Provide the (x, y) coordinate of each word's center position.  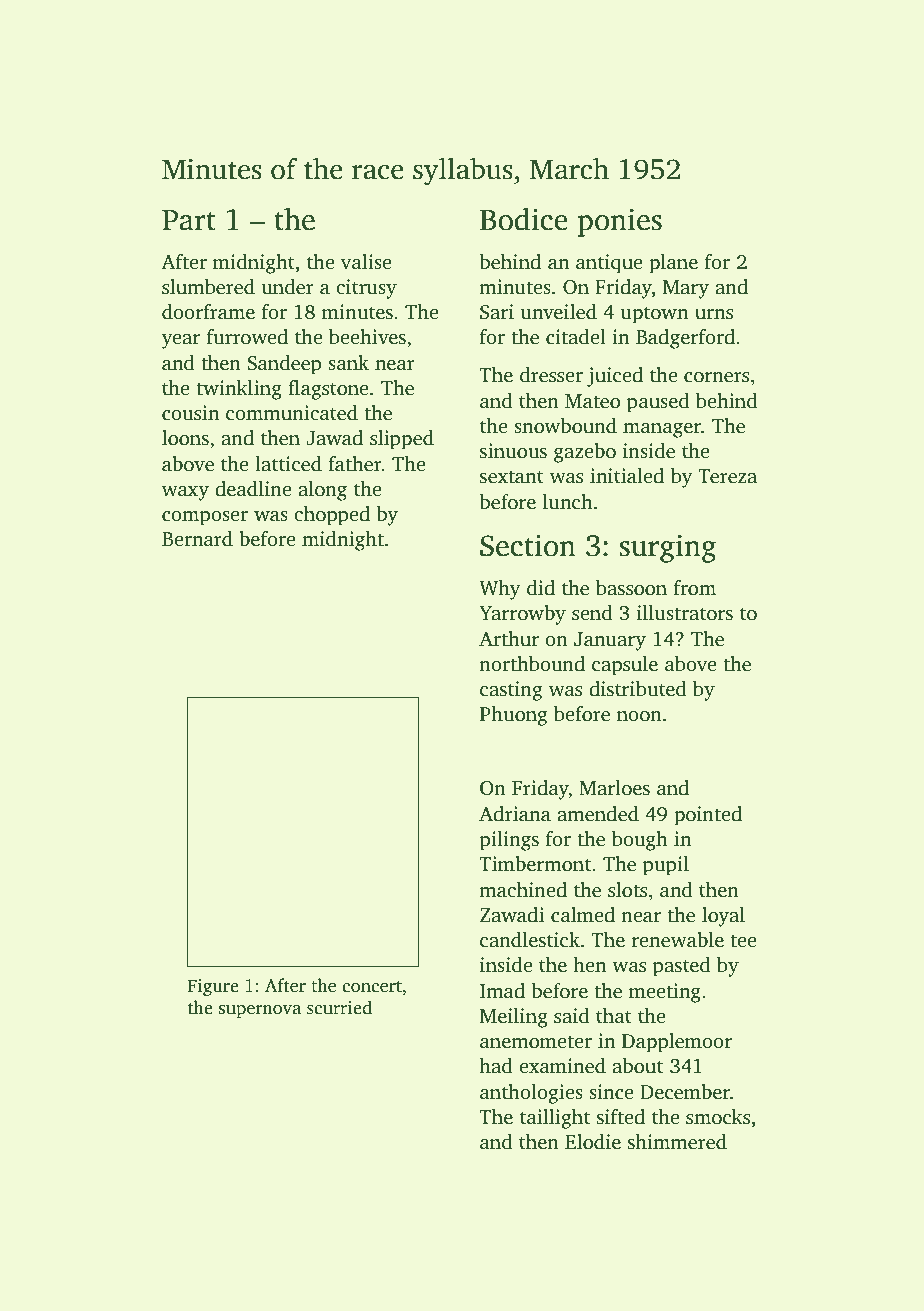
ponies (619, 222)
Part (189, 220)
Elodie (593, 1142)
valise (366, 262)
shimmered (677, 1142)
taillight (555, 1119)
